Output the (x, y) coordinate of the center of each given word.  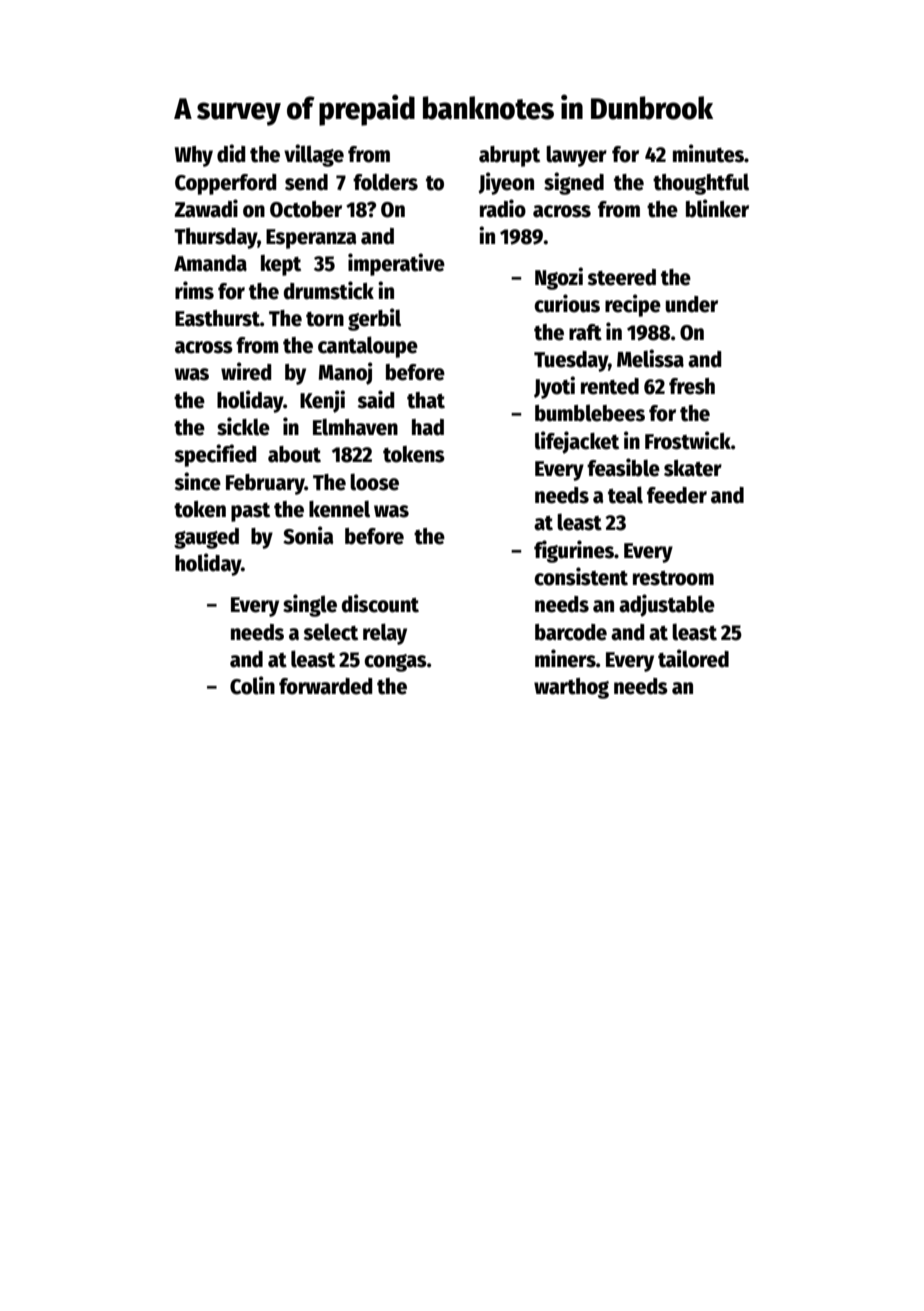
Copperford (226, 184)
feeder (677, 495)
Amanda (210, 263)
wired (246, 371)
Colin (252, 685)
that (426, 400)
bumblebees (590, 413)
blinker (717, 208)
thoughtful (701, 184)
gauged (206, 538)
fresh (692, 386)
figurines (574, 551)
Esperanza (311, 239)
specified (215, 455)
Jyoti (554, 387)
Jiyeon (506, 183)
